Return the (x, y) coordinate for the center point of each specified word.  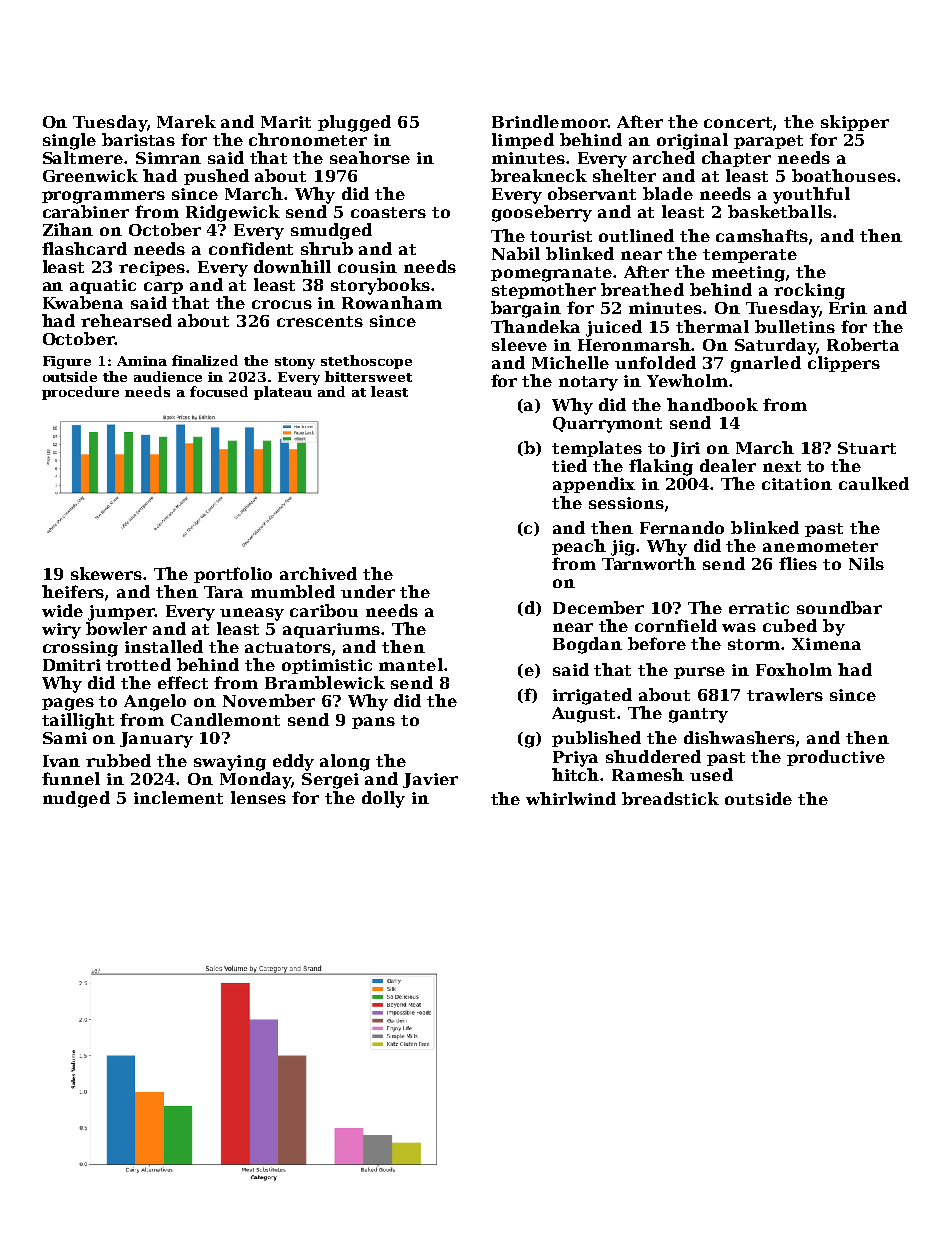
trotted (138, 664)
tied (569, 465)
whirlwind (571, 798)
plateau (283, 393)
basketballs (780, 211)
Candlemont (225, 719)
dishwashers (739, 737)
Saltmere (84, 157)
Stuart (867, 448)
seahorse (370, 157)
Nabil (516, 253)
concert (739, 123)
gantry (698, 715)
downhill (292, 266)
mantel (411, 664)
